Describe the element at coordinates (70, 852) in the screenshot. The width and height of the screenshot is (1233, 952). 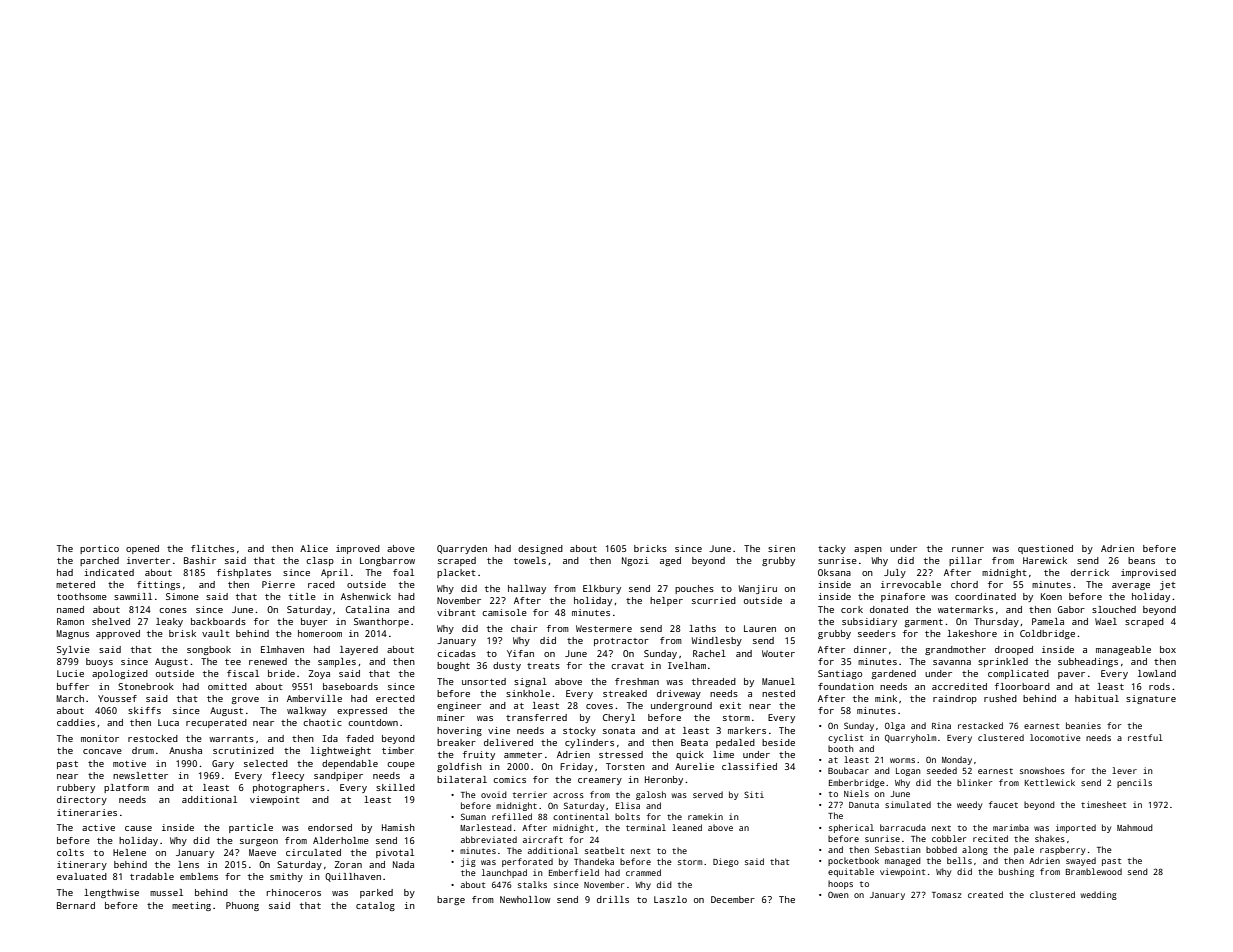
I see `colts` at that location.
